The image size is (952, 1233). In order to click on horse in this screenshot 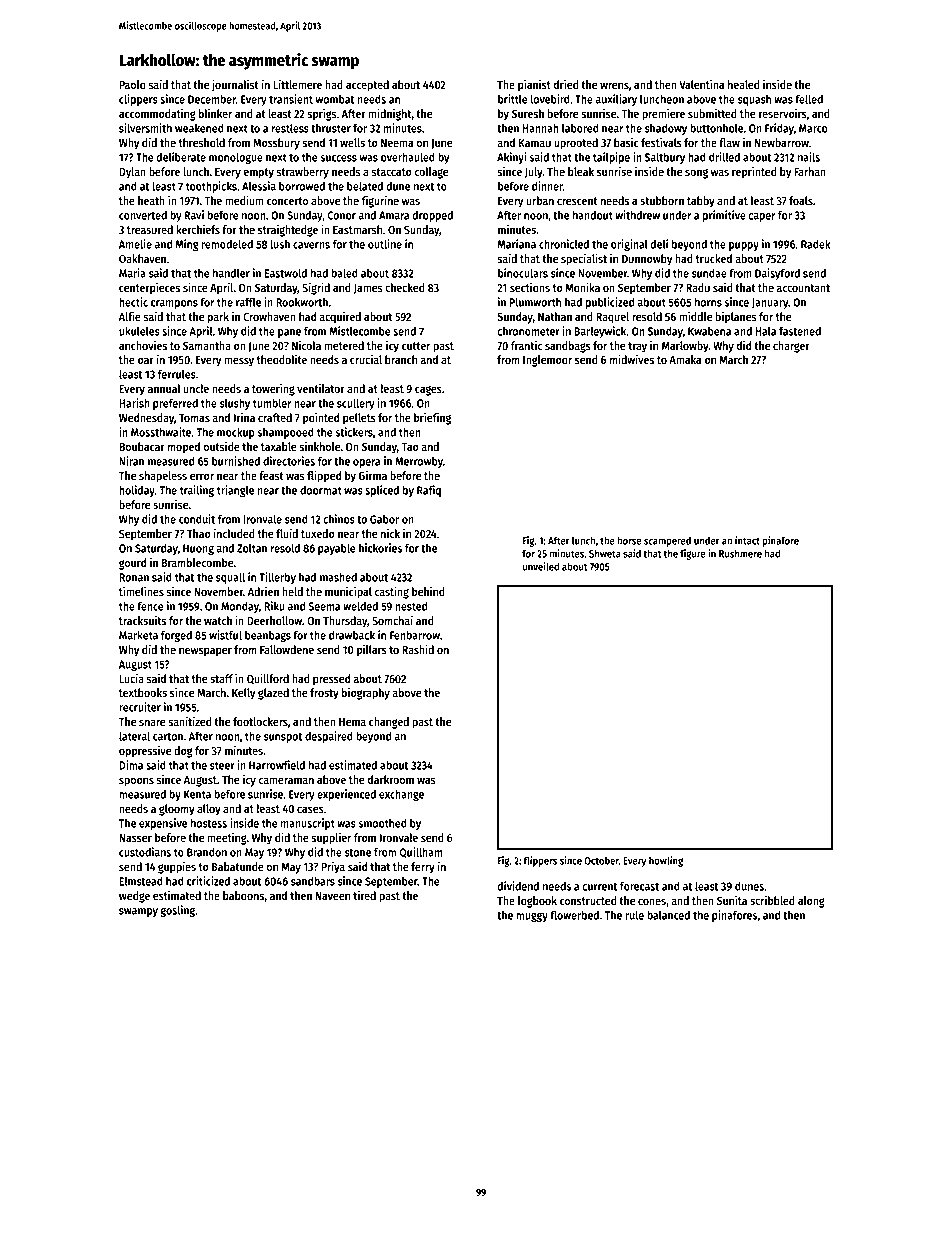, I will do `click(629, 540)`.
